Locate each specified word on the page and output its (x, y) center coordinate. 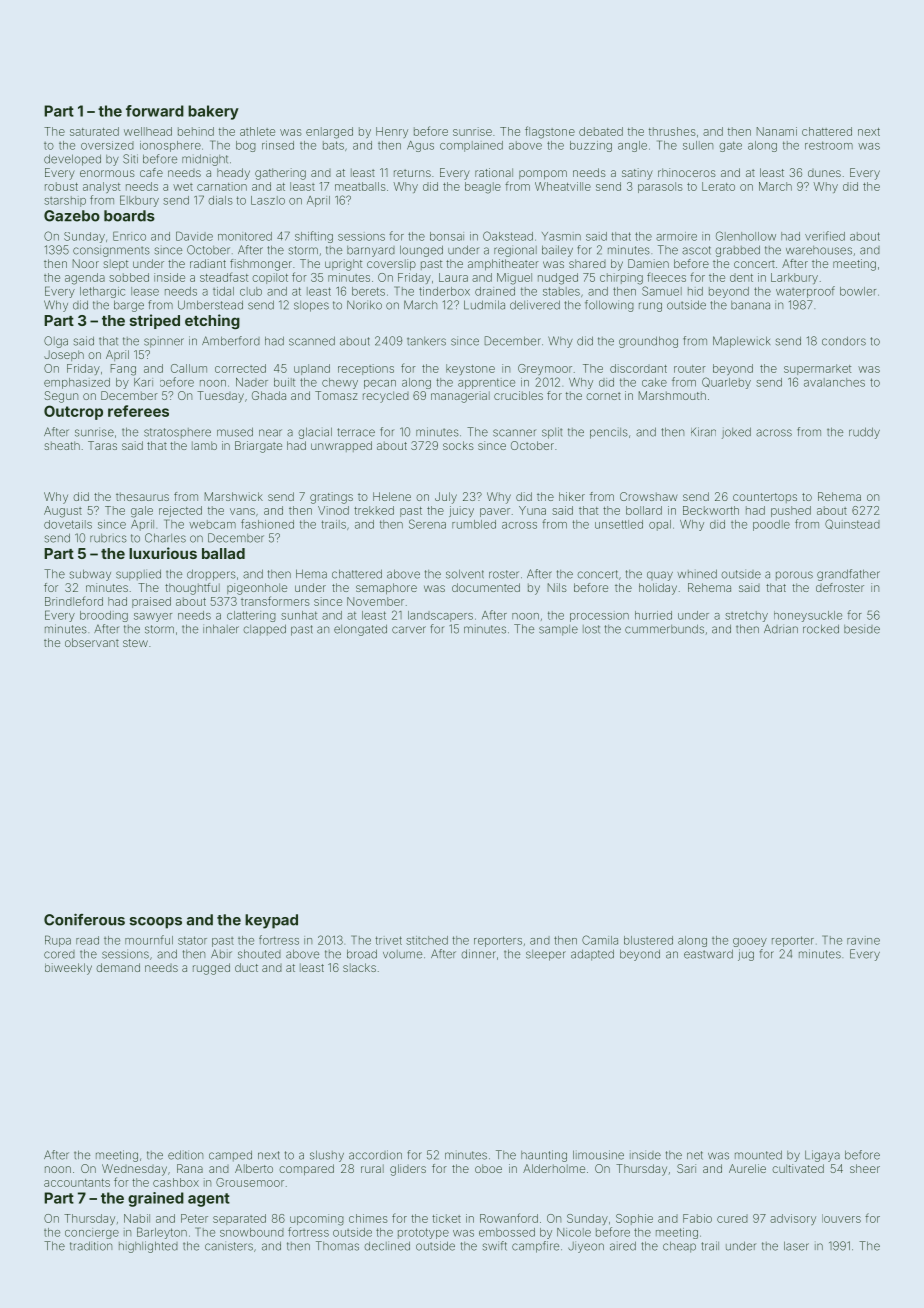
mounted (758, 1155)
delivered (535, 305)
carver (409, 630)
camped (230, 1156)
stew (135, 643)
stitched (427, 940)
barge (129, 306)
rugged (211, 969)
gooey (750, 942)
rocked (821, 629)
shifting (314, 237)
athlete (257, 131)
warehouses (819, 250)
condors (844, 341)
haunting (544, 1156)
